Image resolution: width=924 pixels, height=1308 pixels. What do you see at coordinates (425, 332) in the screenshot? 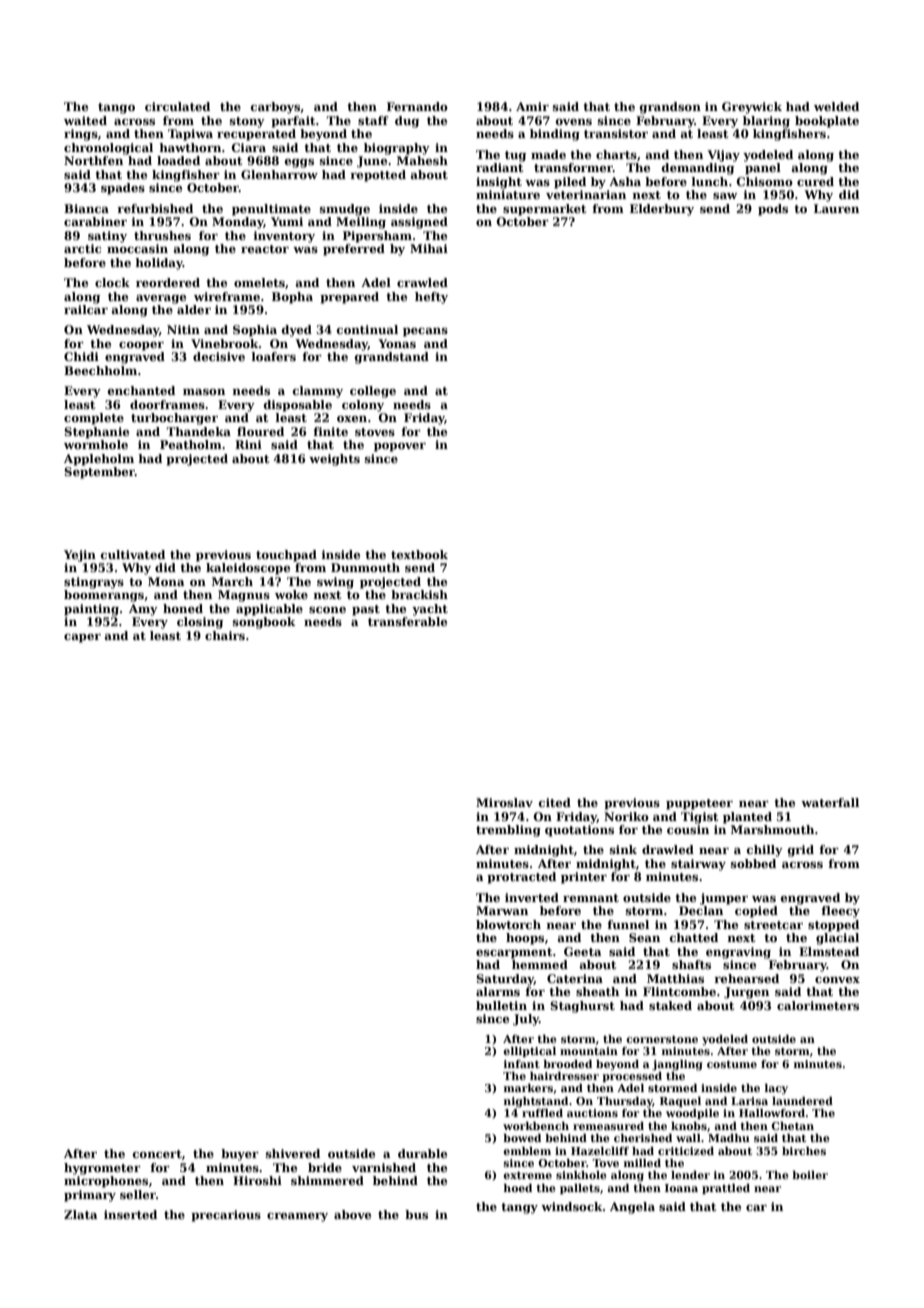
I see `pecans` at bounding box center [425, 332].
